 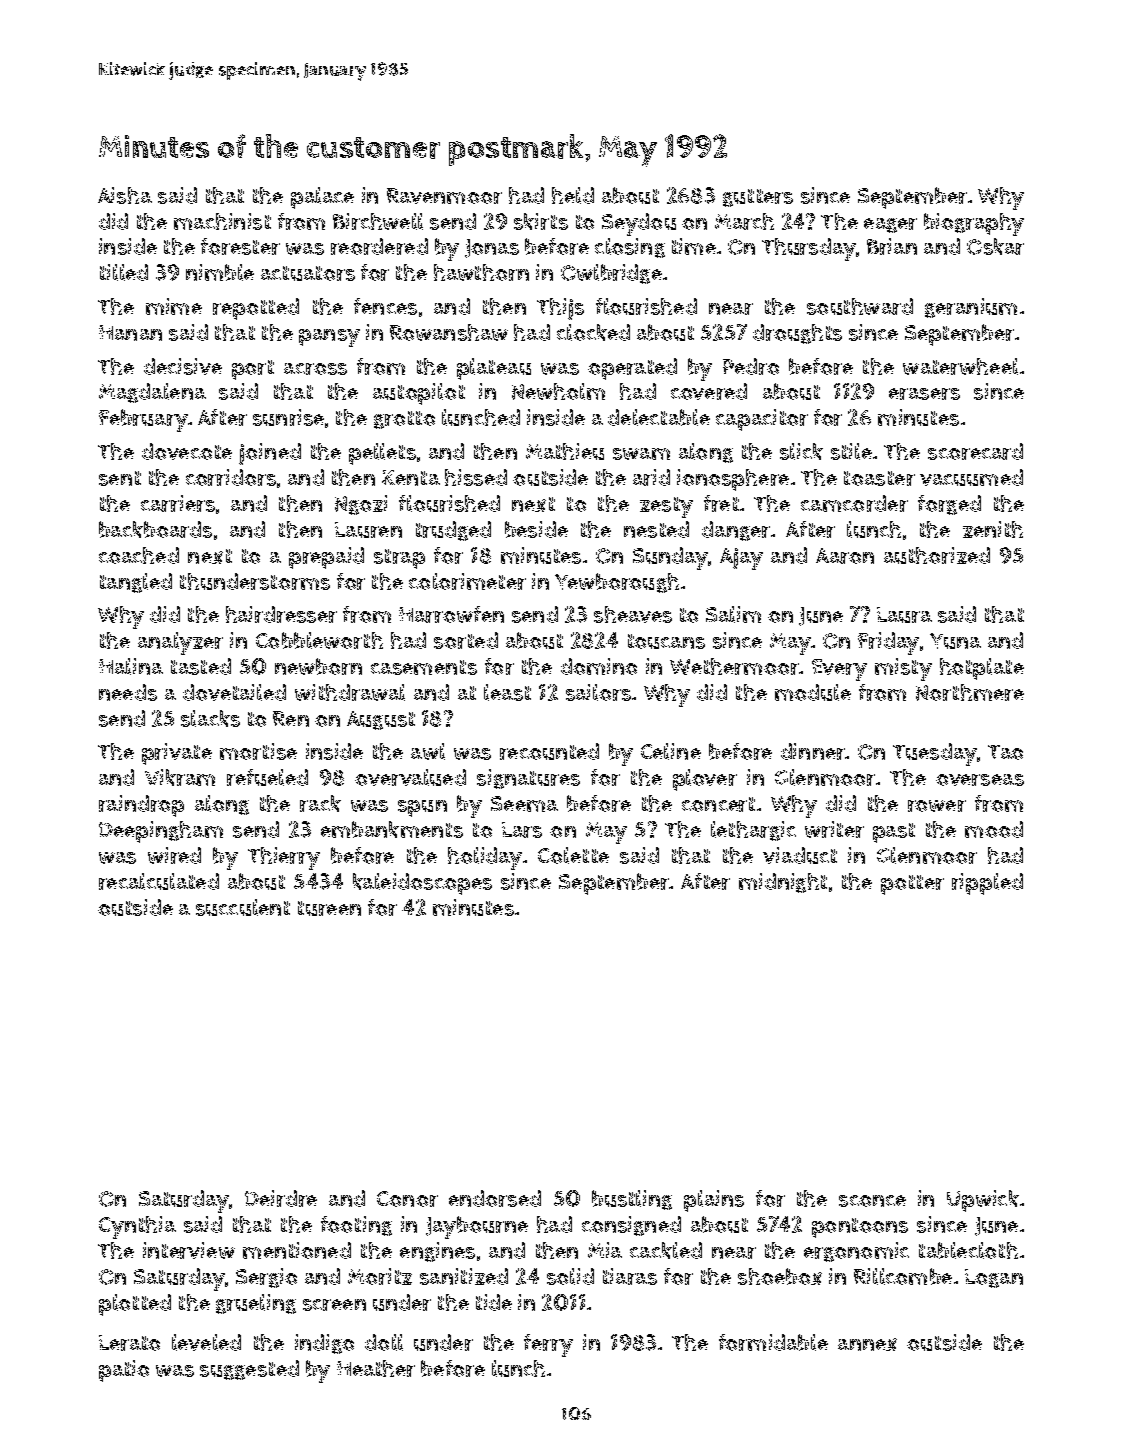 What do you see at coordinates (243, 907) in the document?
I see `succulent` at bounding box center [243, 907].
